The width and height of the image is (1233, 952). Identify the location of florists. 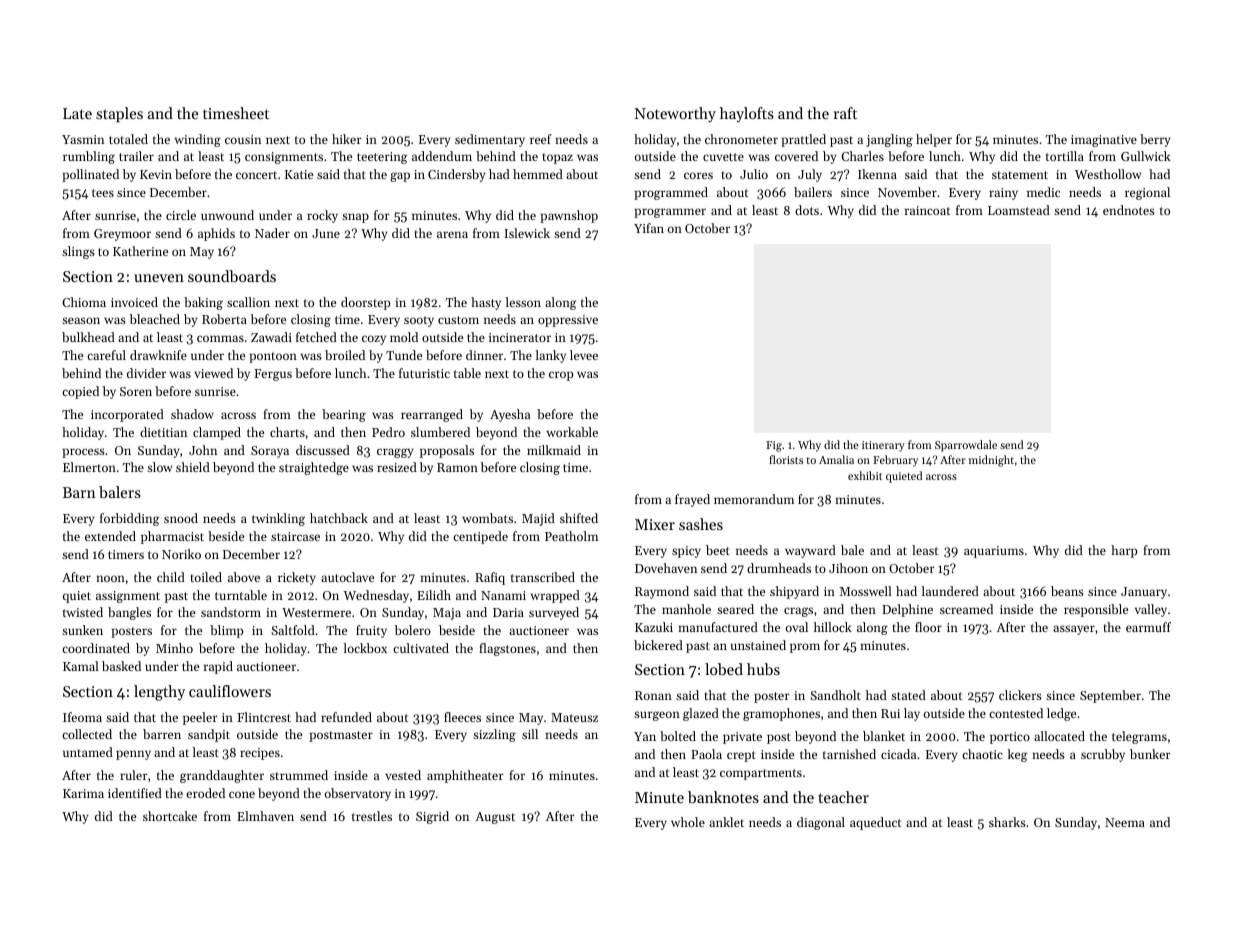
(786, 459).
